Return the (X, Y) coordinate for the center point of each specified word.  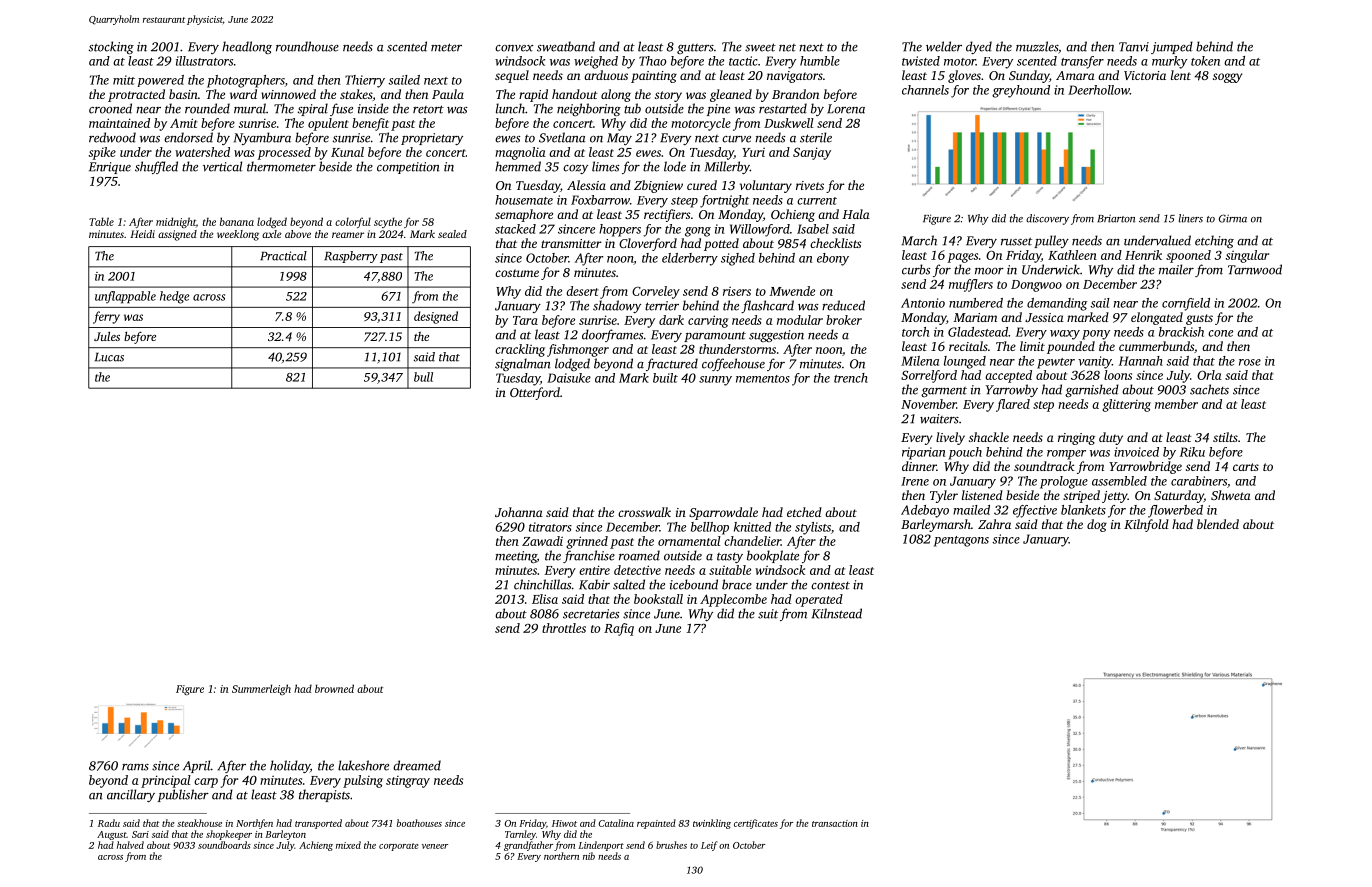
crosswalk (644, 512)
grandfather (528, 846)
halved (130, 845)
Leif (709, 846)
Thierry (365, 81)
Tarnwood (1255, 269)
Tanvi (1134, 47)
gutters (695, 49)
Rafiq (619, 629)
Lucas (109, 357)
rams (135, 767)
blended (1218, 524)
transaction (835, 823)
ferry (106, 317)
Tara (525, 320)
